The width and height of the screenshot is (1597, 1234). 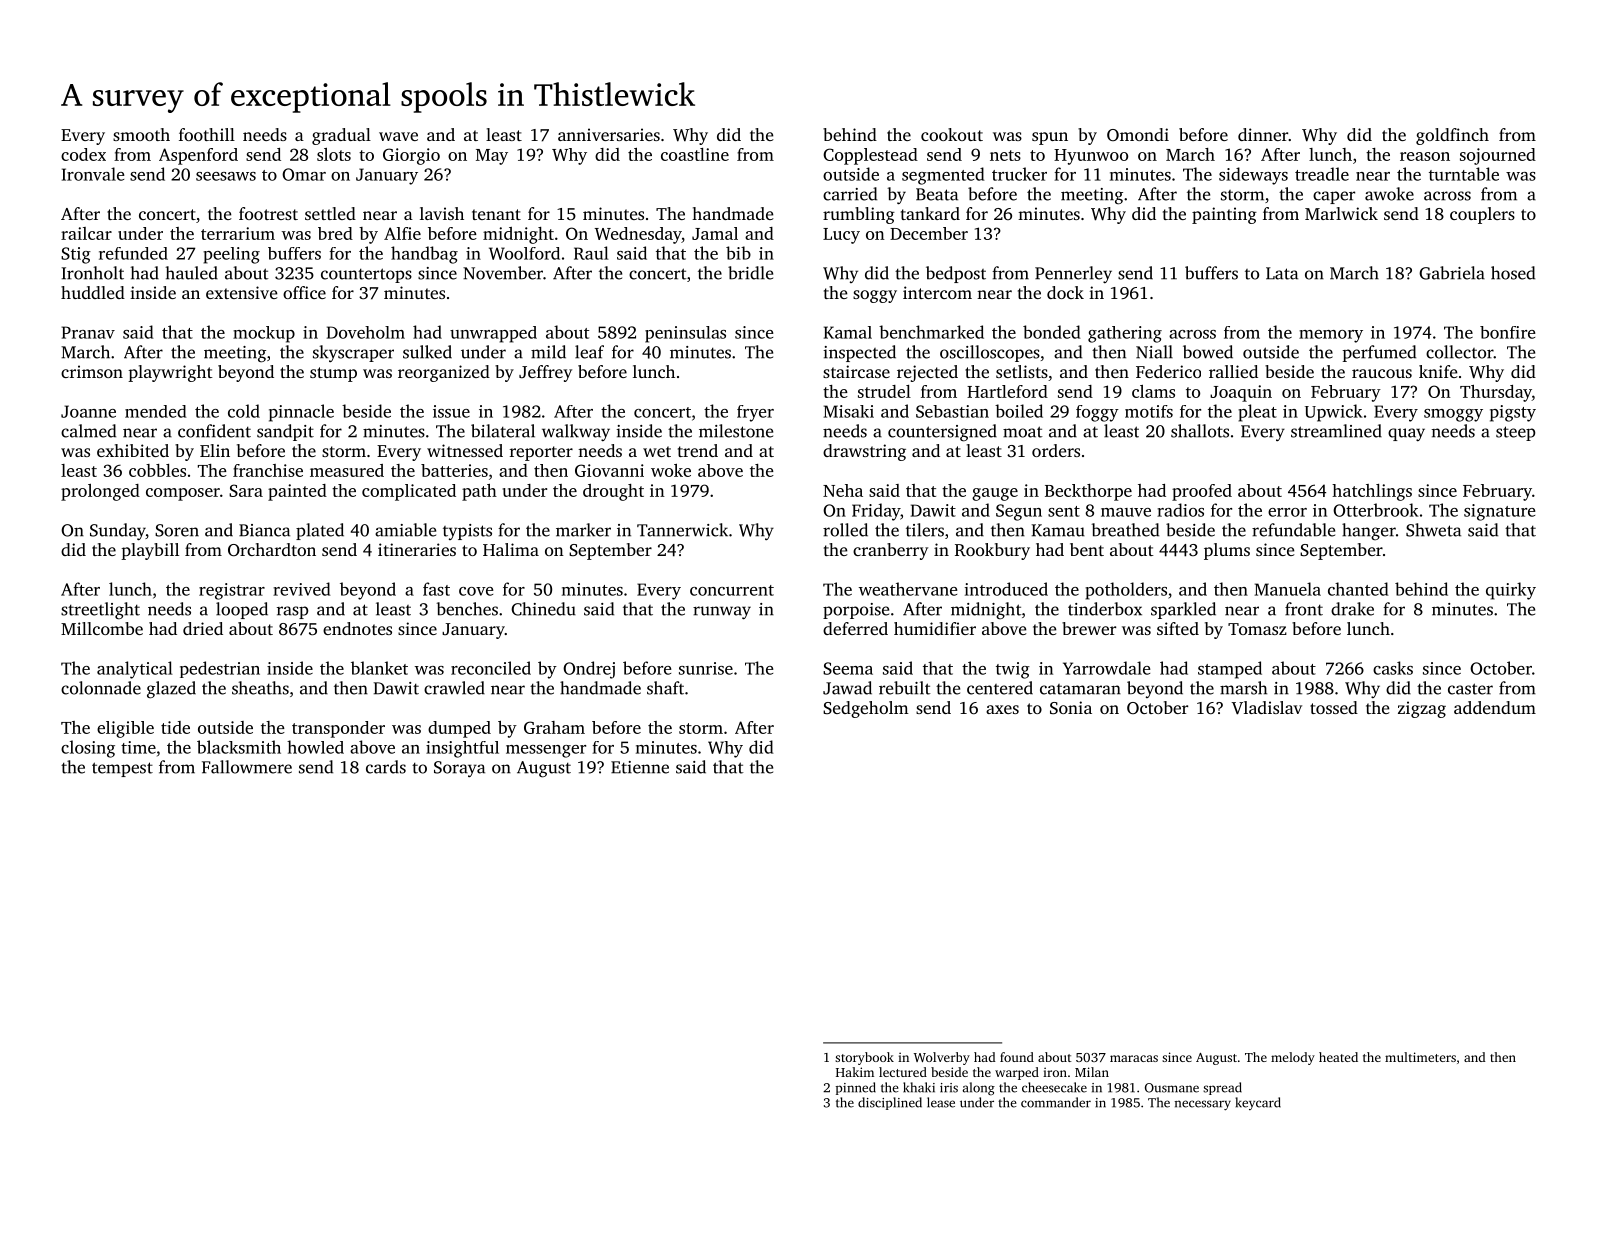 I want to click on cards, so click(x=386, y=767).
